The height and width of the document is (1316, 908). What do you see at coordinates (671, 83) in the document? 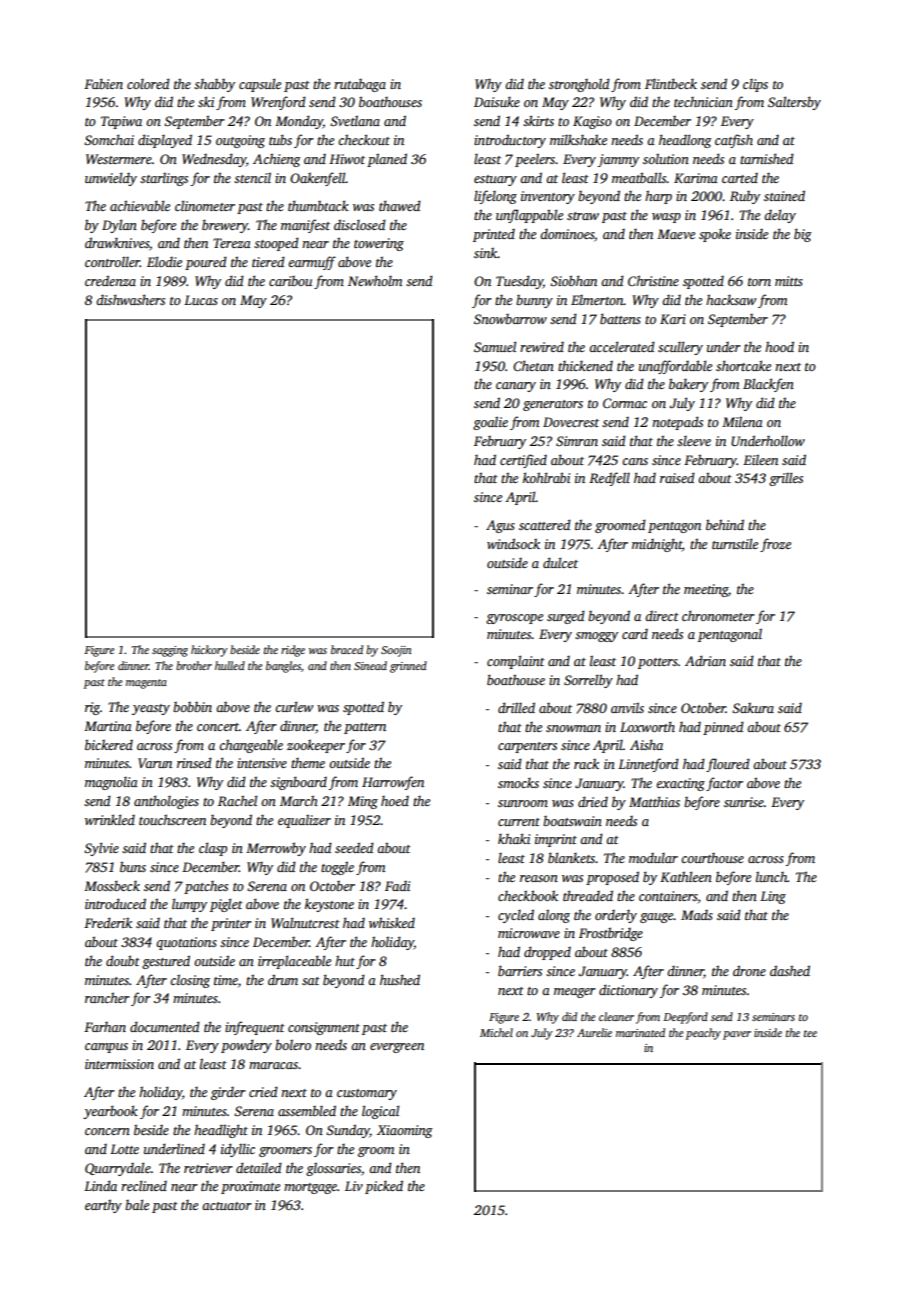
I see `Flintbeck` at bounding box center [671, 83].
